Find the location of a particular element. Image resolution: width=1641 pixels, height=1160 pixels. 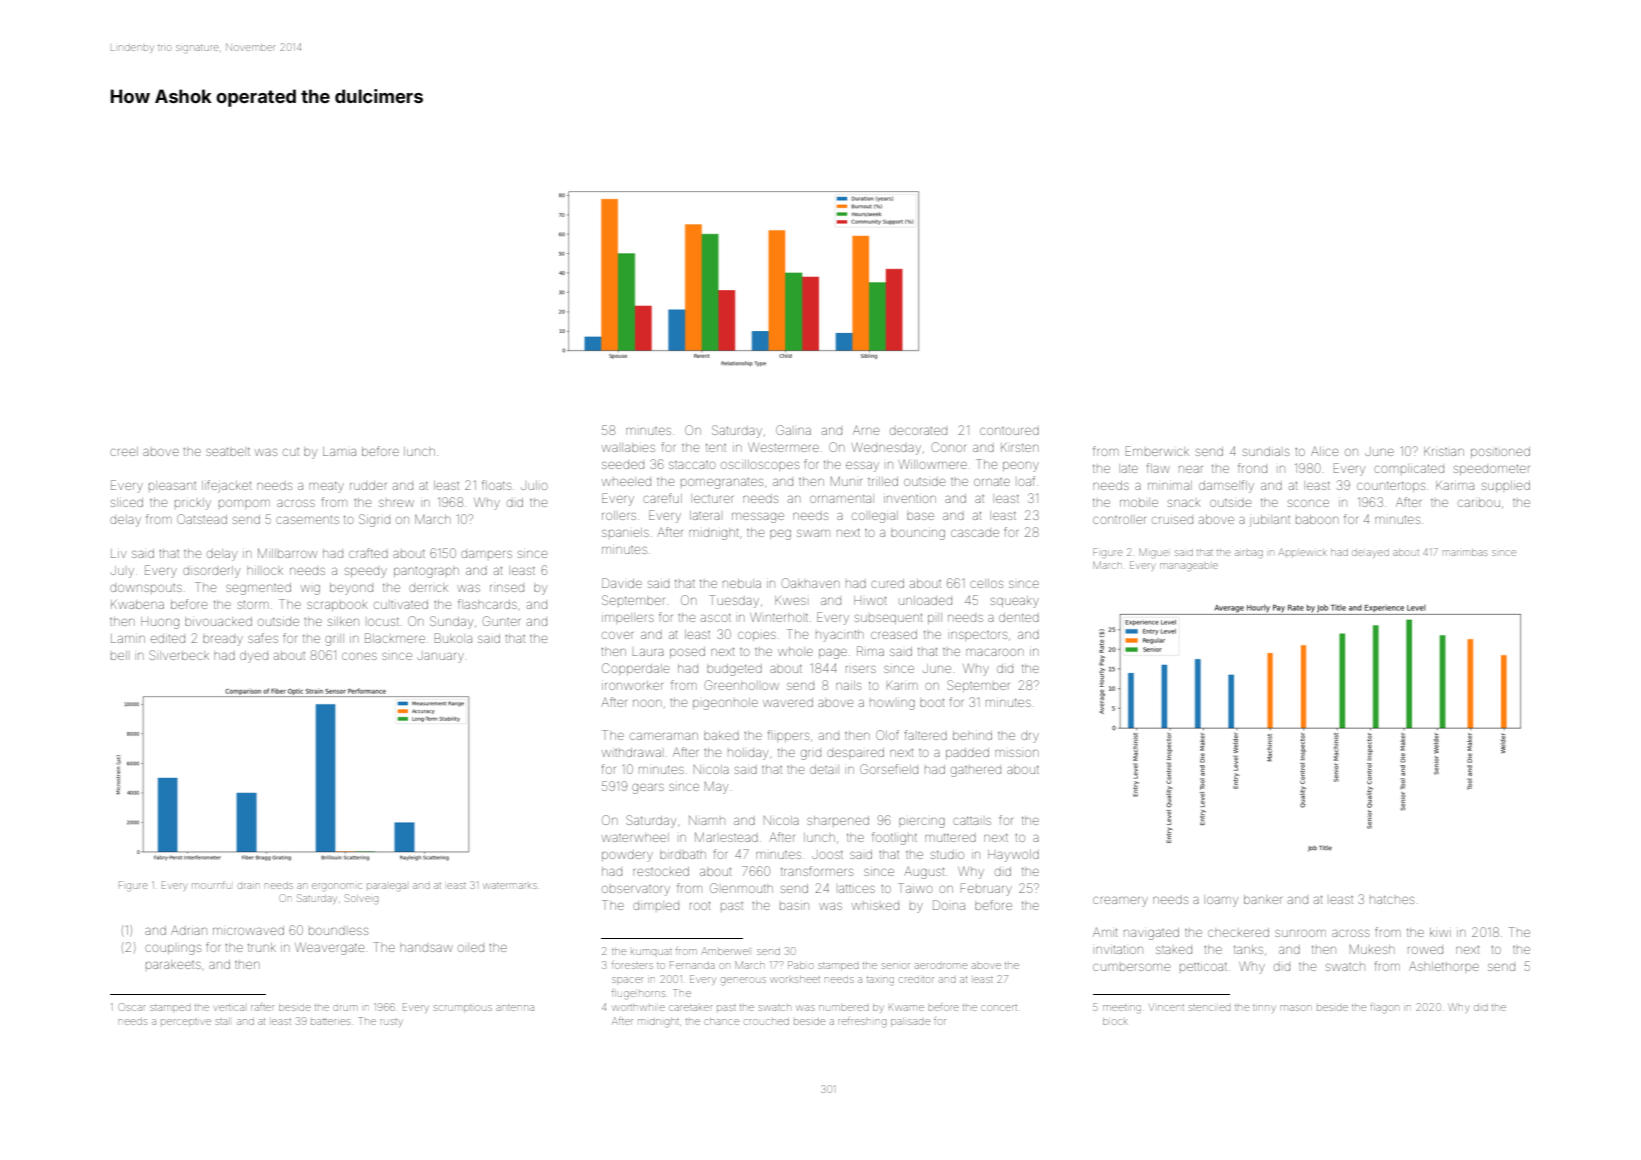

Adrian is located at coordinates (189, 930).
